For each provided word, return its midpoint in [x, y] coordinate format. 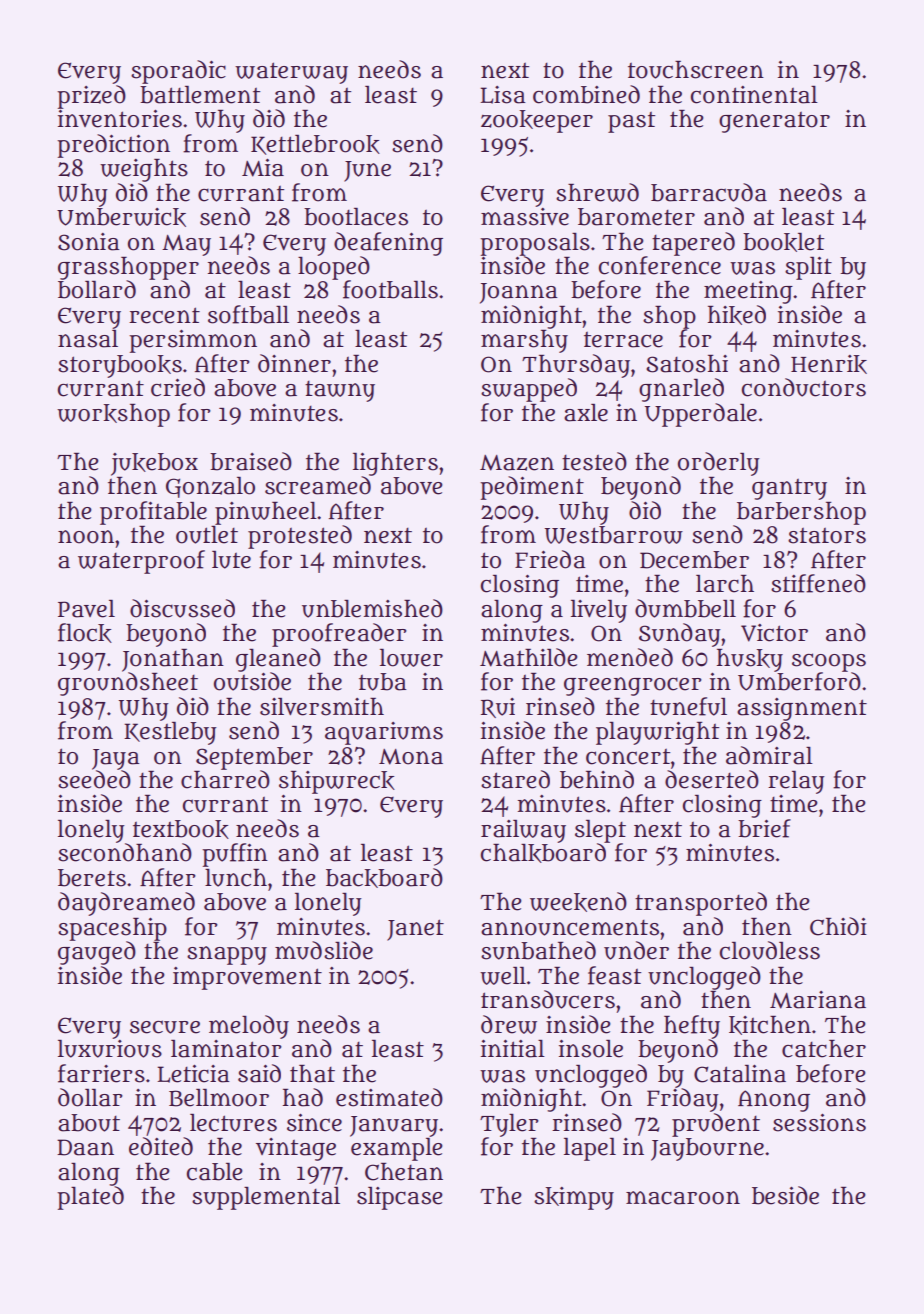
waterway [291, 73]
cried [178, 387]
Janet [415, 930]
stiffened [818, 583]
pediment [532, 488]
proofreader [339, 635]
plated [90, 1198]
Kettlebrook [315, 145]
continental [754, 95]
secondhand [125, 852]
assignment [802, 709]
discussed [182, 608]
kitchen [770, 1025]
